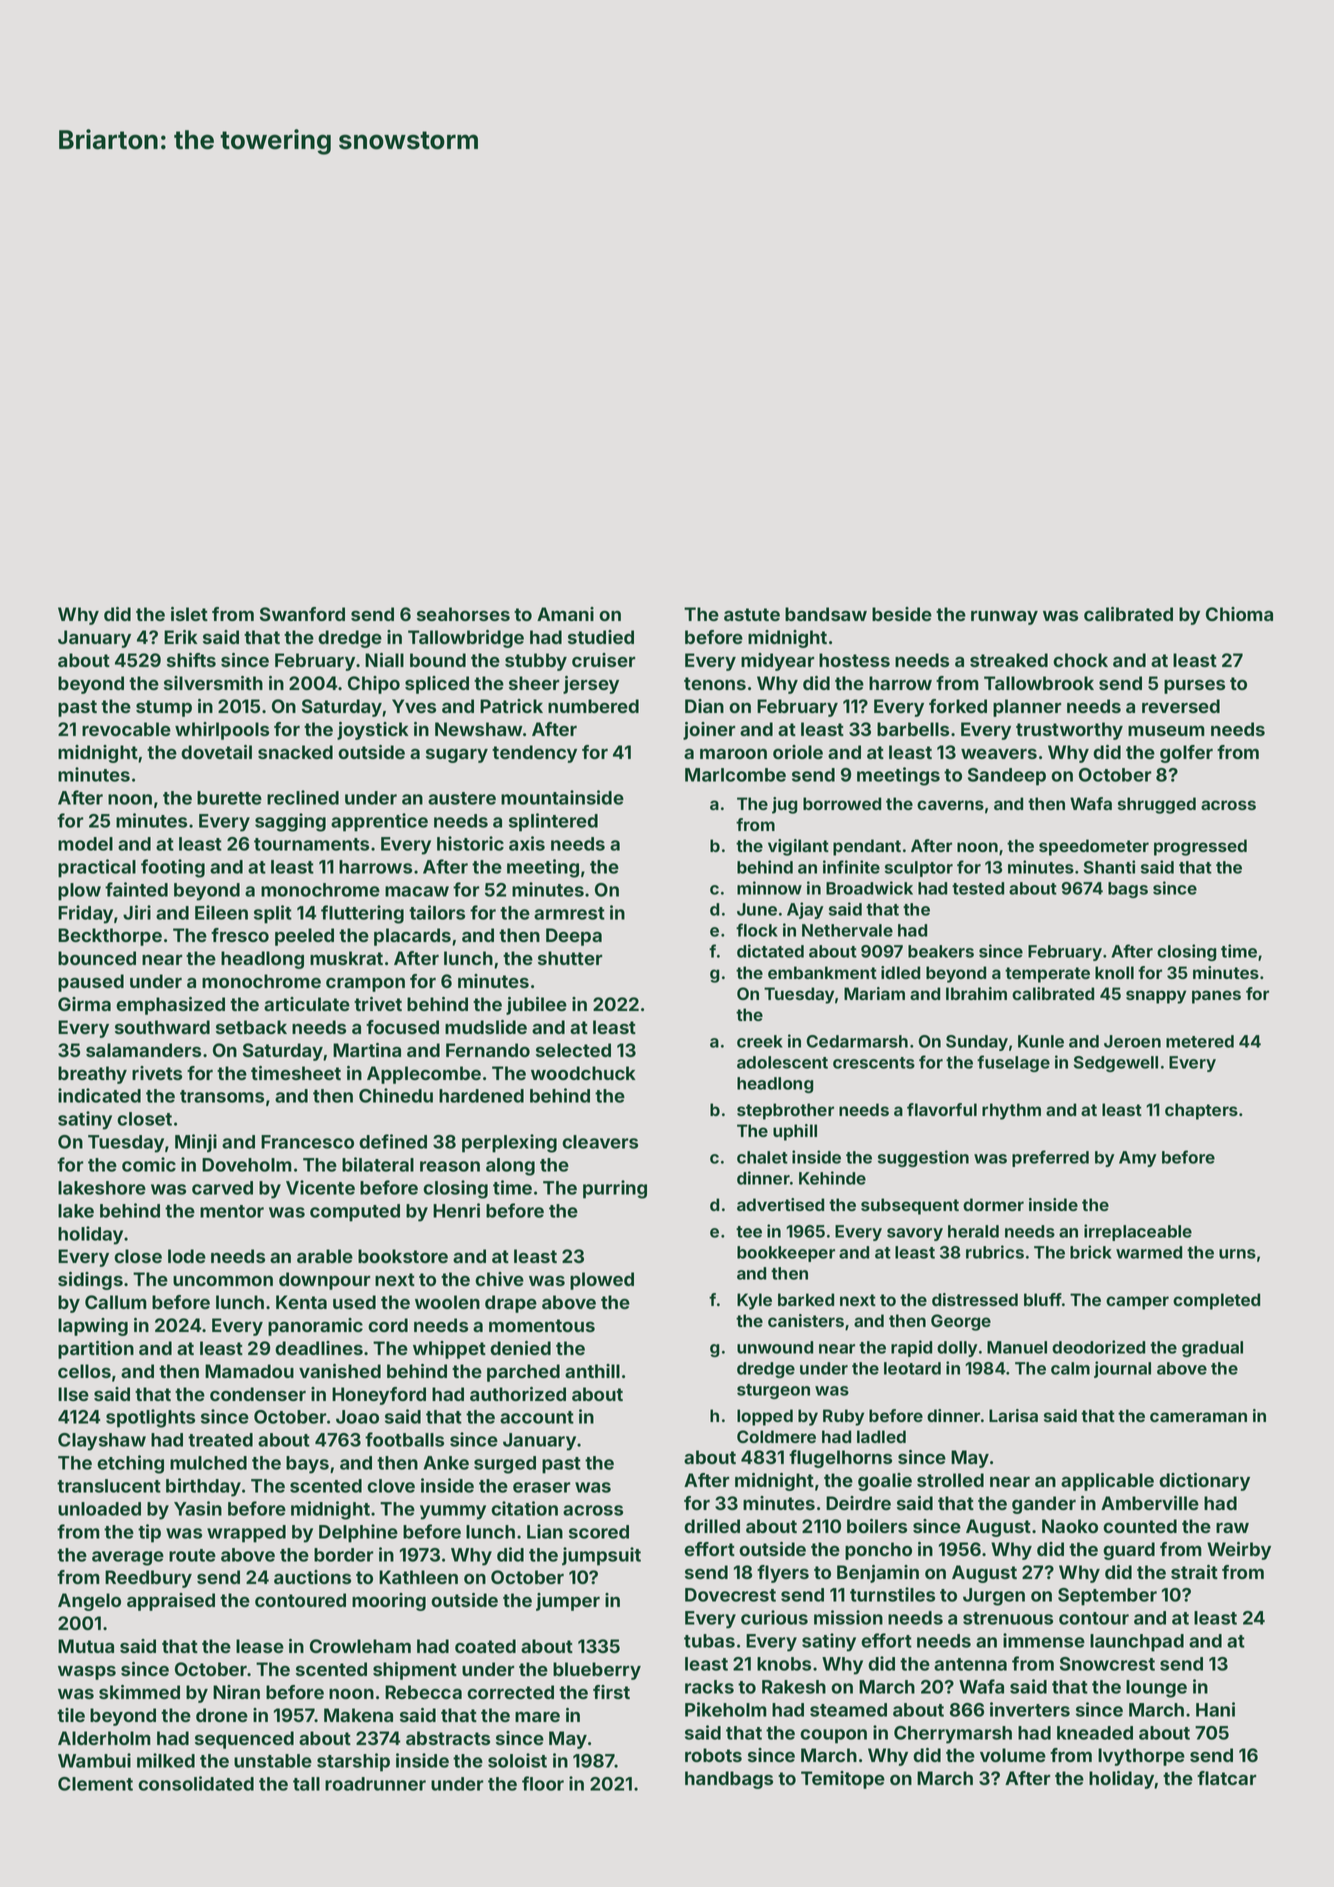 This page has width=1334, height=1887. I want to click on Sandeep, so click(1007, 777).
